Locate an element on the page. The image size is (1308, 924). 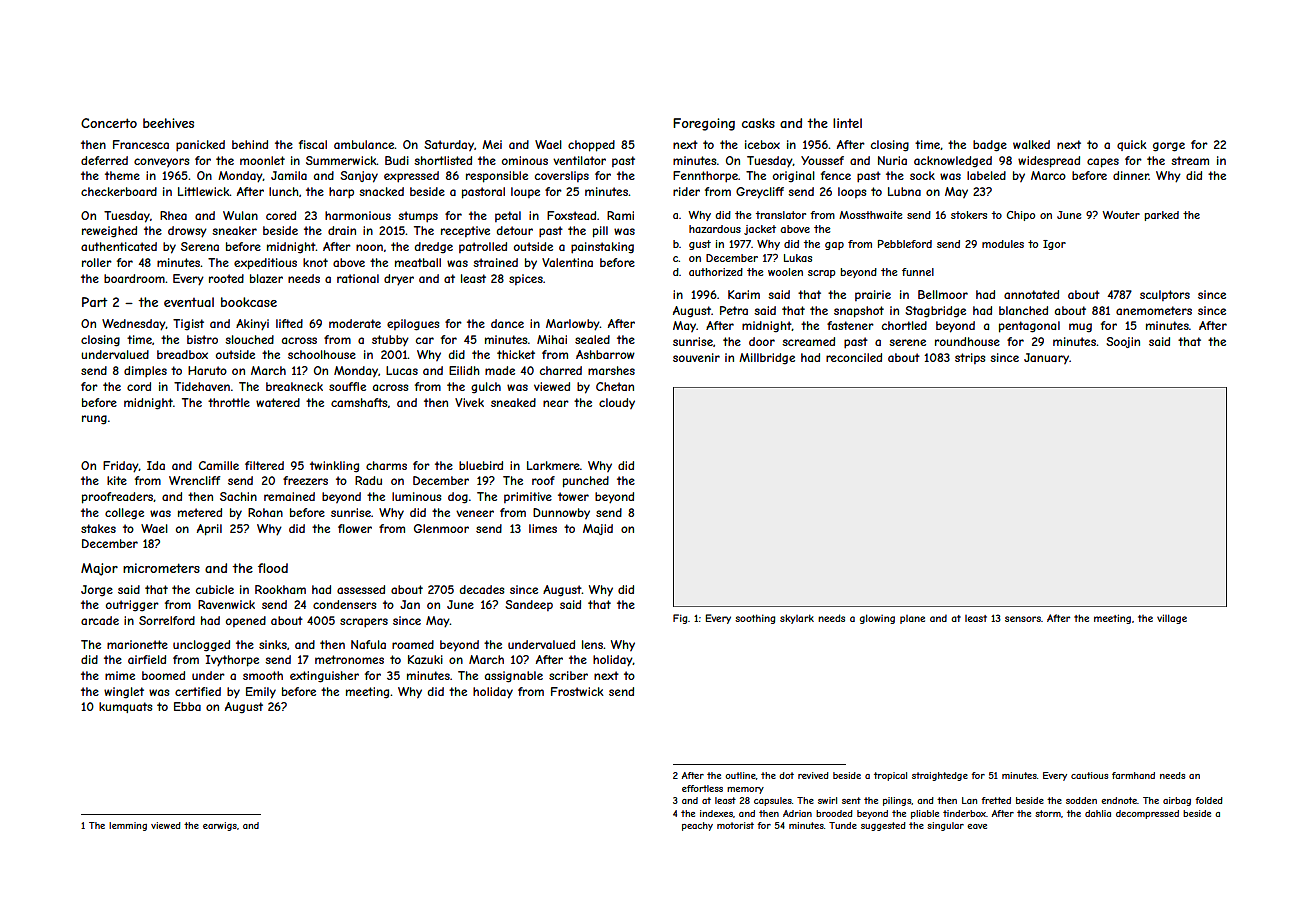
sensors is located at coordinates (1023, 619).
